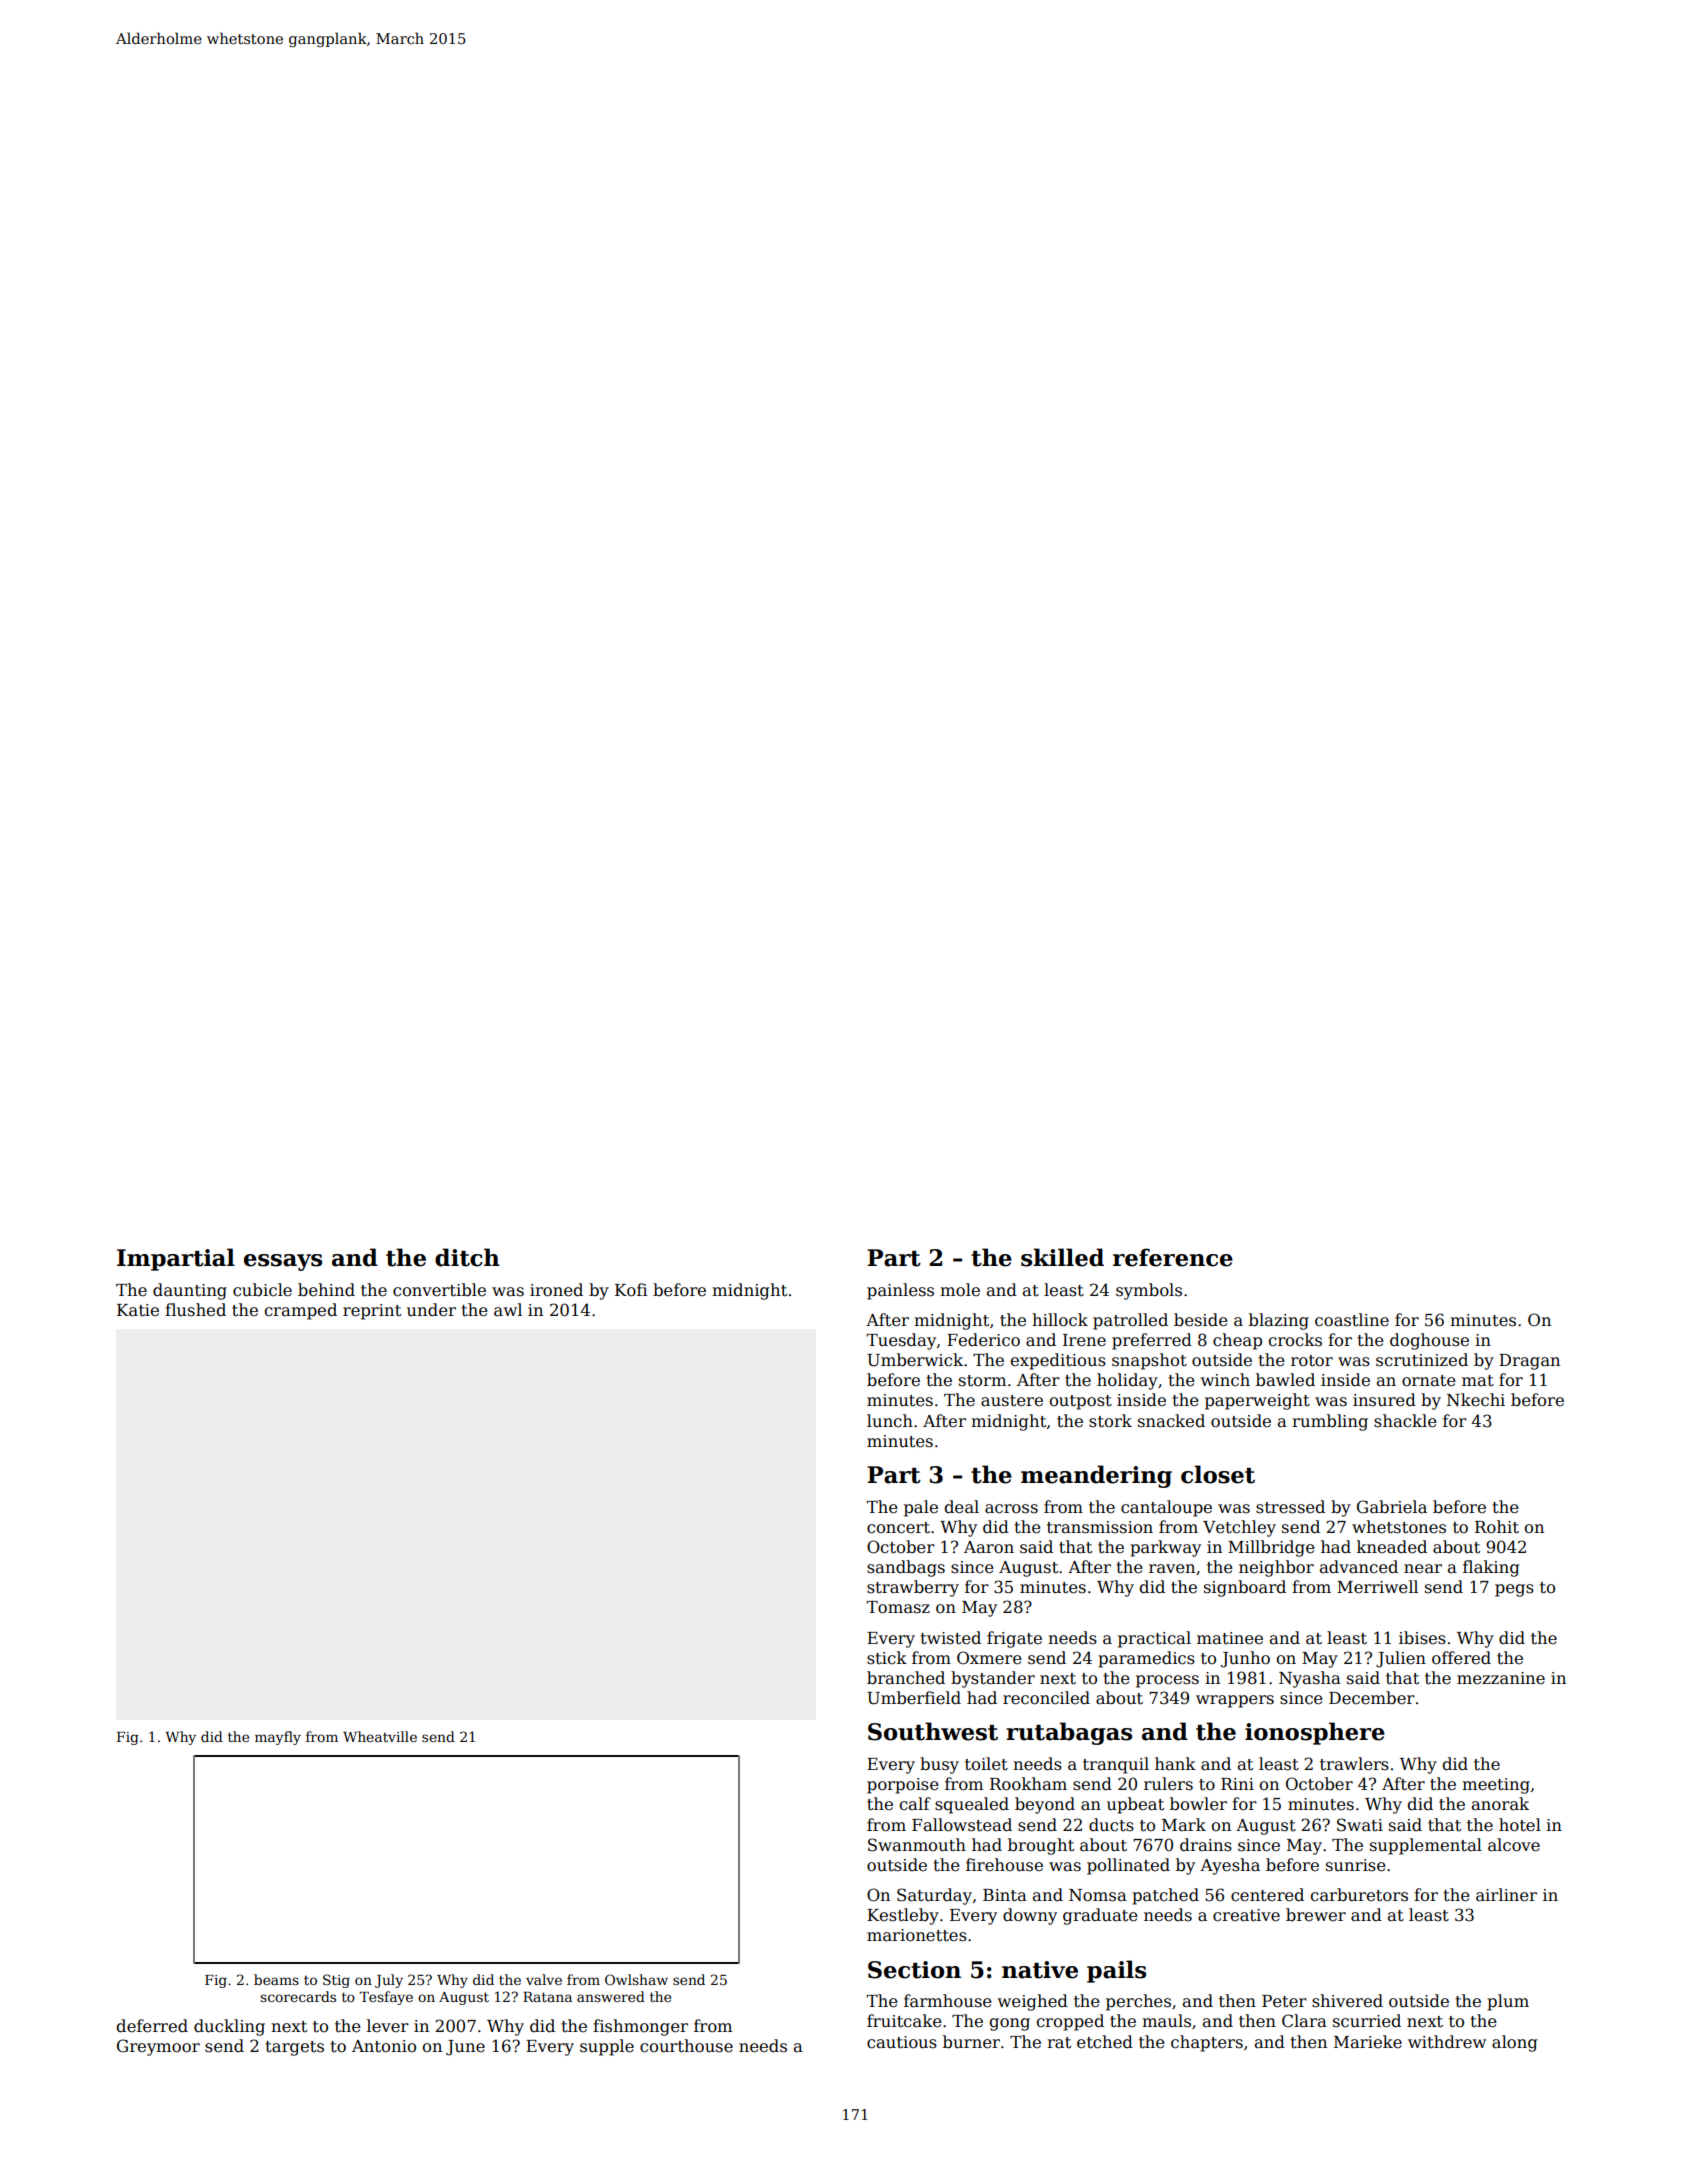  Describe the element at coordinates (1508, 2002) in the screenshot. I see `plum` at that location.
